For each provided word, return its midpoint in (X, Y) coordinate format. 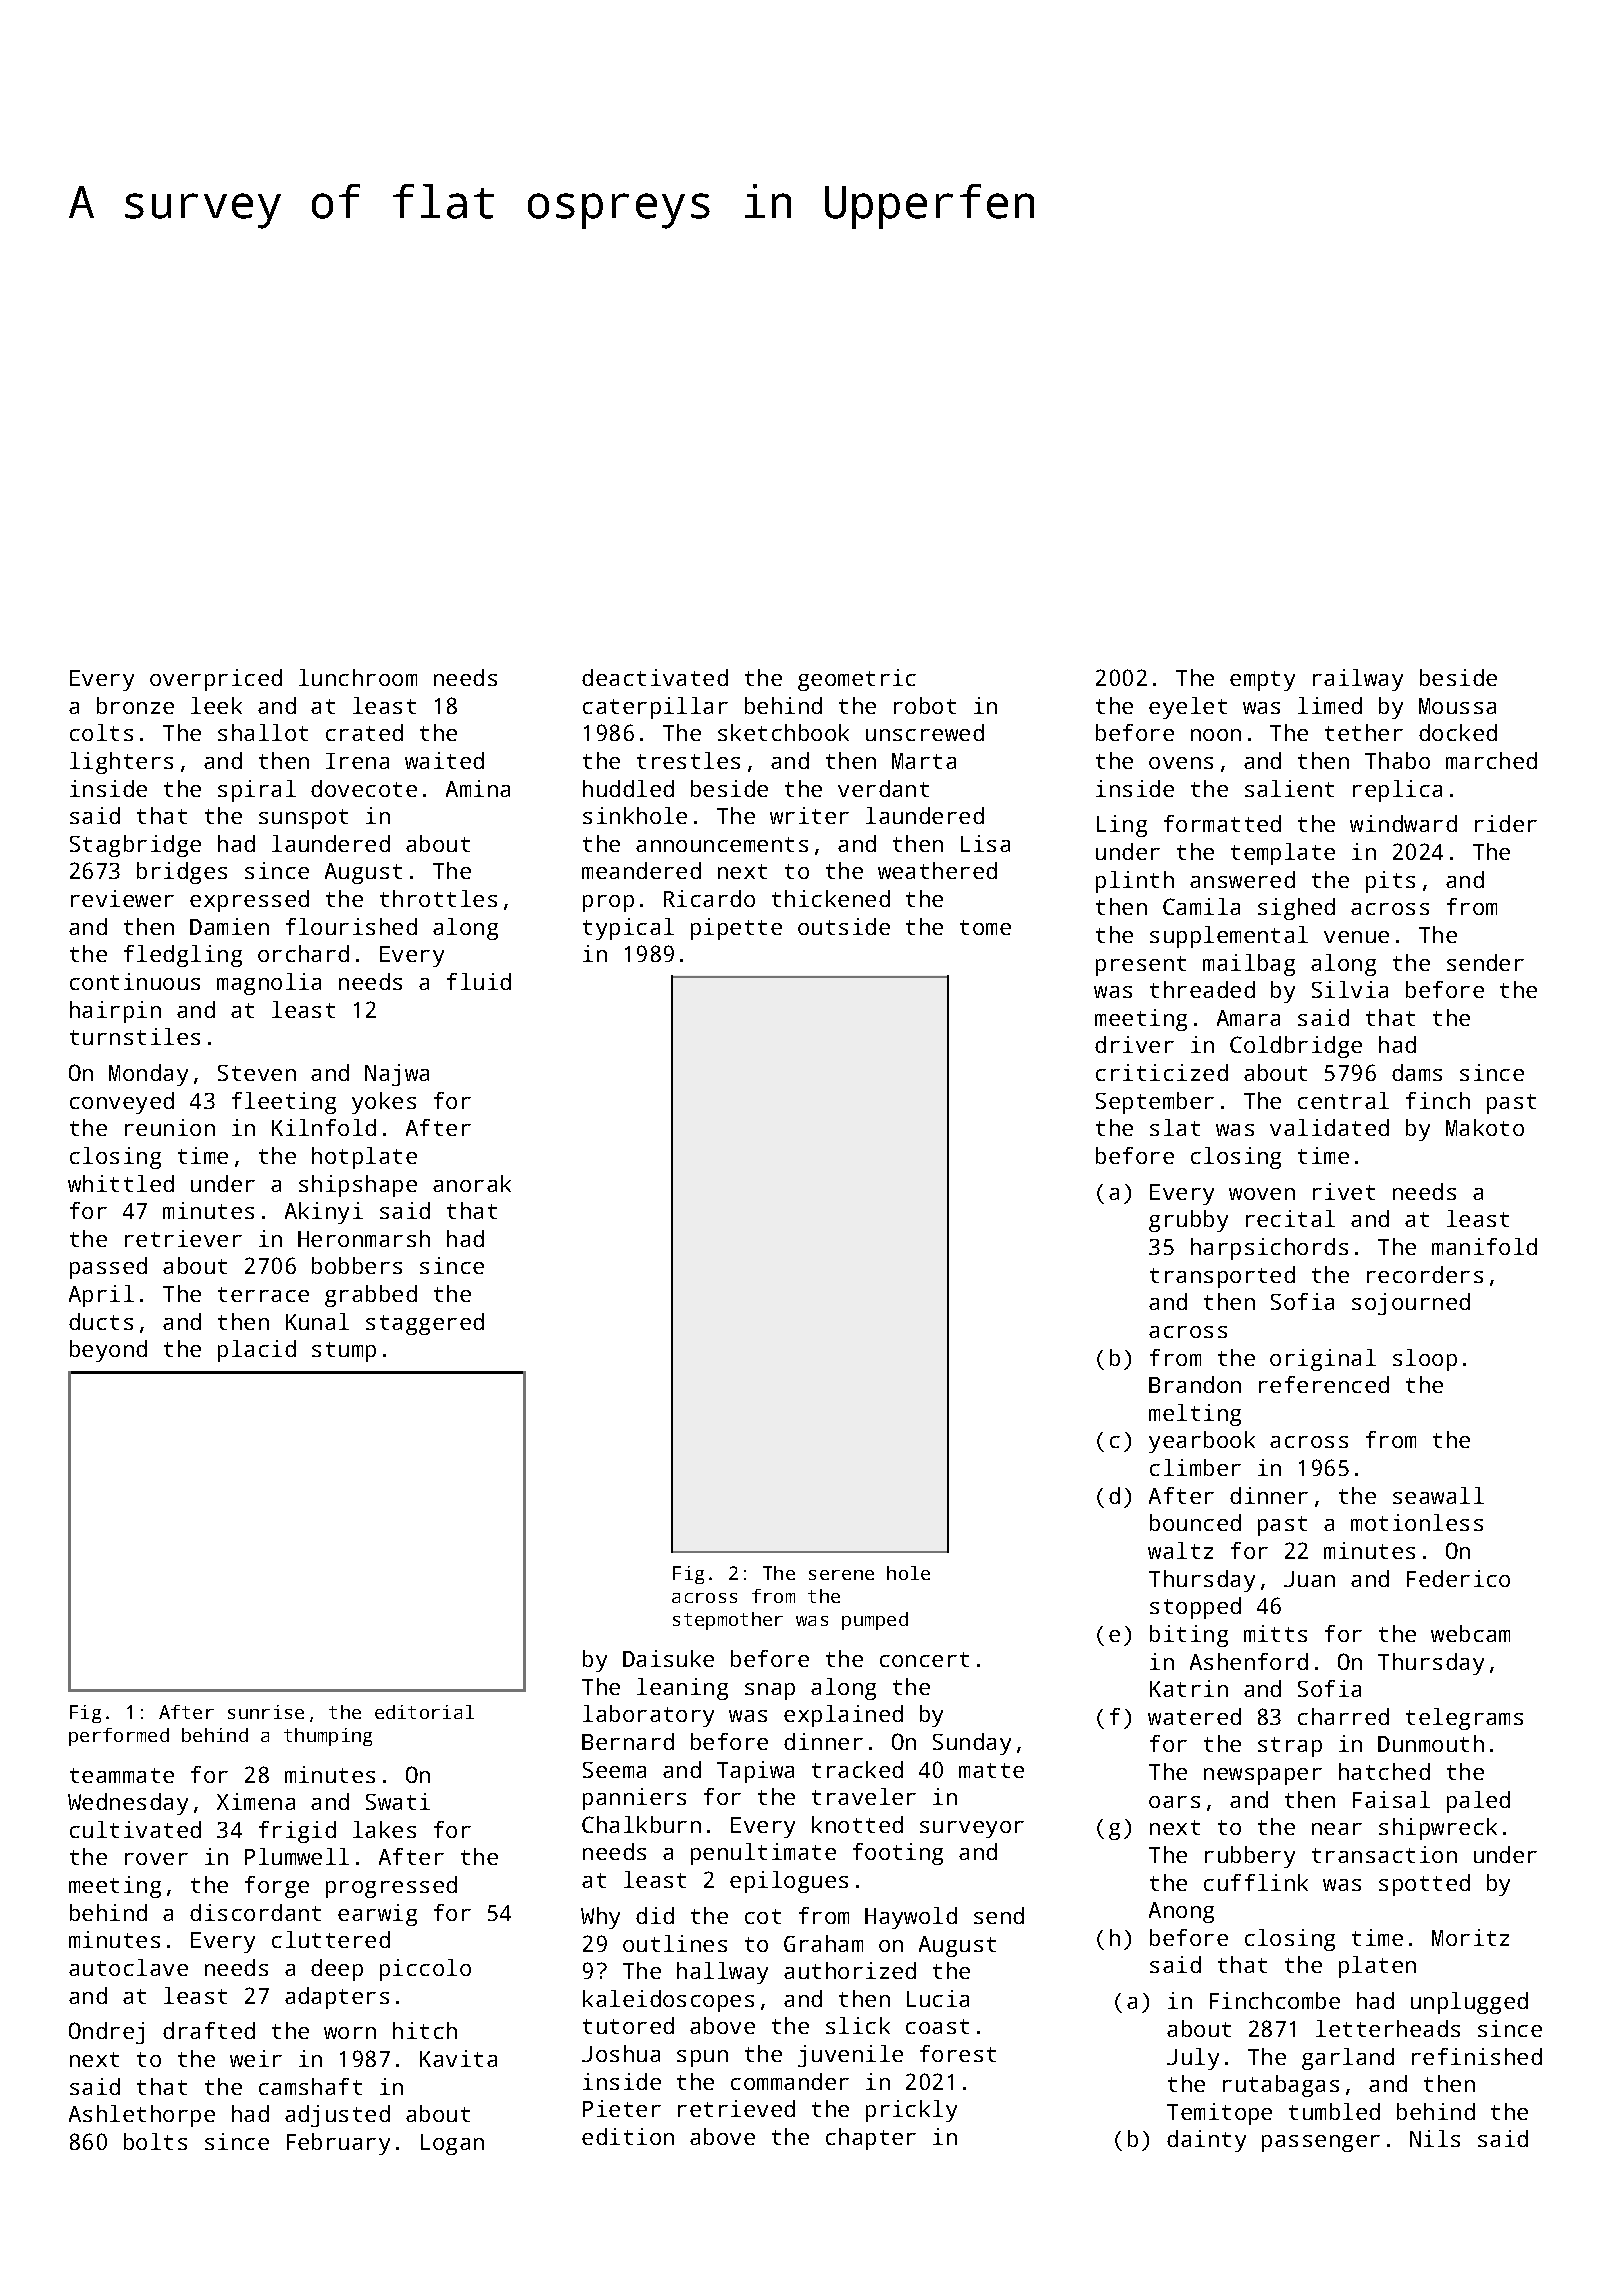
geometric (857, 680)
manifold (1484, 1246)
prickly (911, 2111)
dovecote (364, 788)
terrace (263, 1294)
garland (1348, 2059)
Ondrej (106, 2033)
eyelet (1188, 708)
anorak (472, 1183)
